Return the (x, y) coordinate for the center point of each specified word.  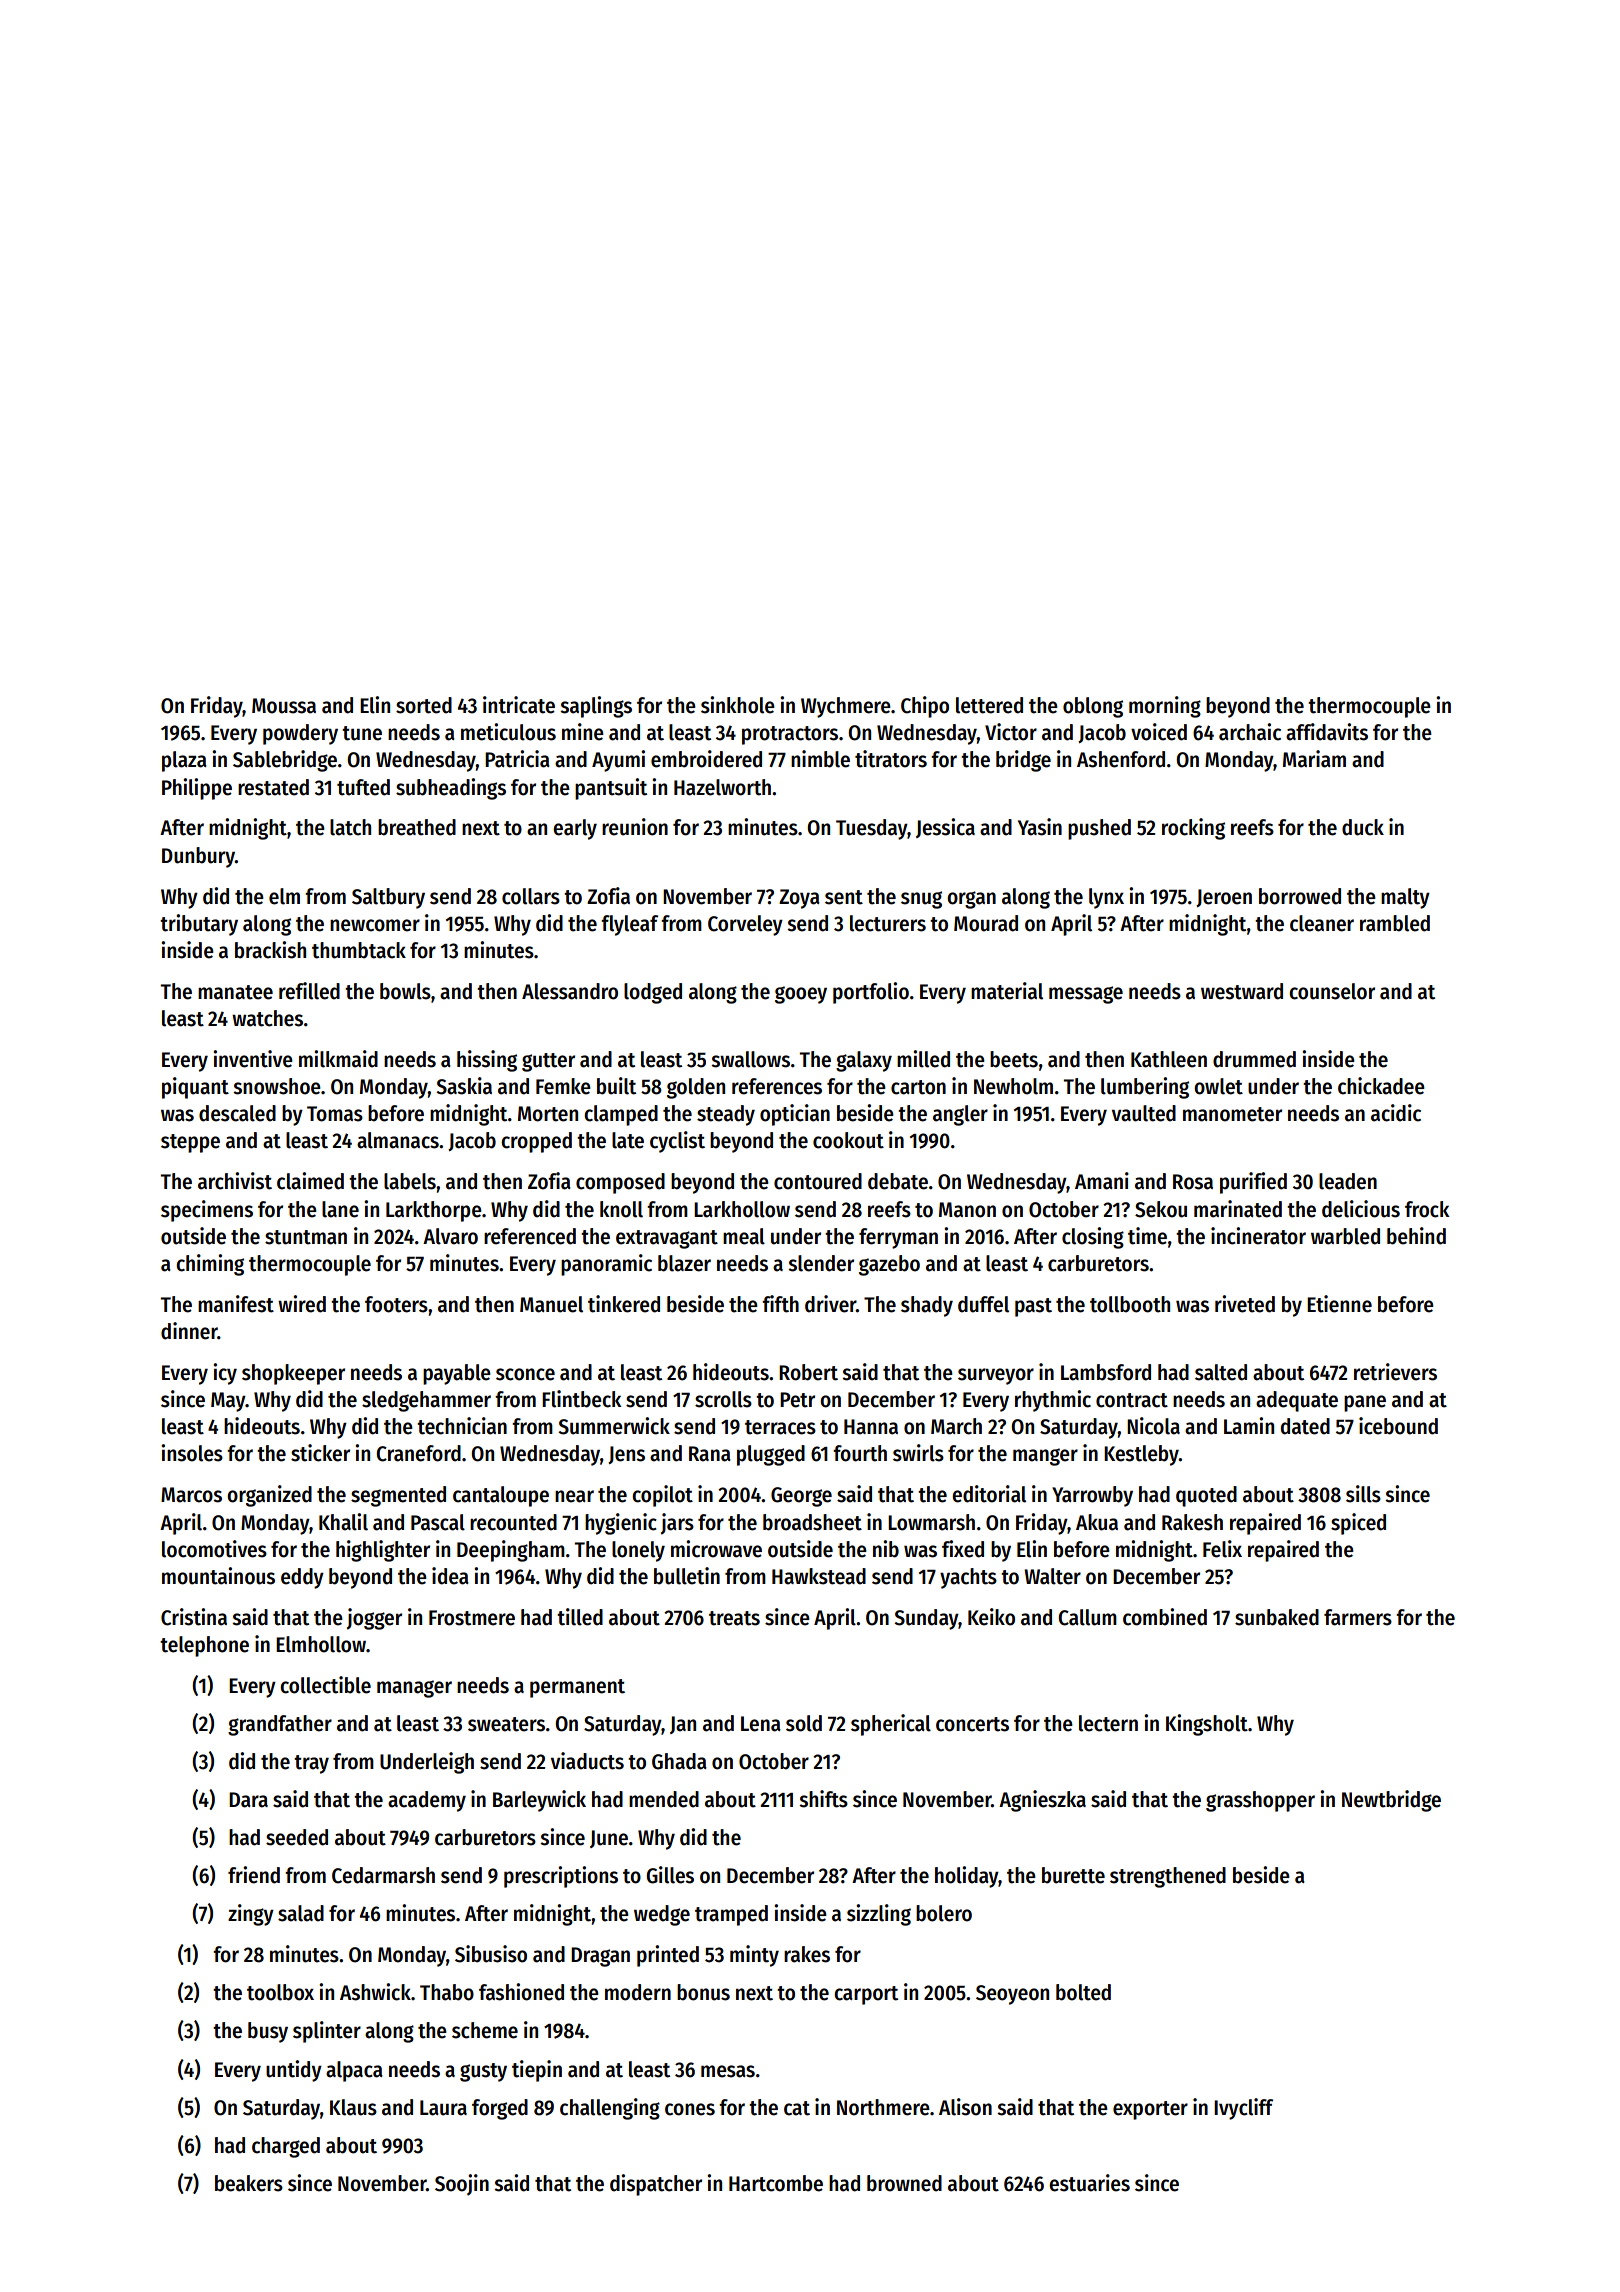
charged (286, 2147)
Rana (710, 1454)
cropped (536, 1142)
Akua (1097, 1522)
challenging (610, 2109)
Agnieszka (1042, 1801)
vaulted (1144, 1113)
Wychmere (846, 707)
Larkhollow (742, 1209)
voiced (1159, 732)
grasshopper (1260, 1801)
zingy (251, 1915)
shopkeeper (293, 1374)
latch (350, 827)
